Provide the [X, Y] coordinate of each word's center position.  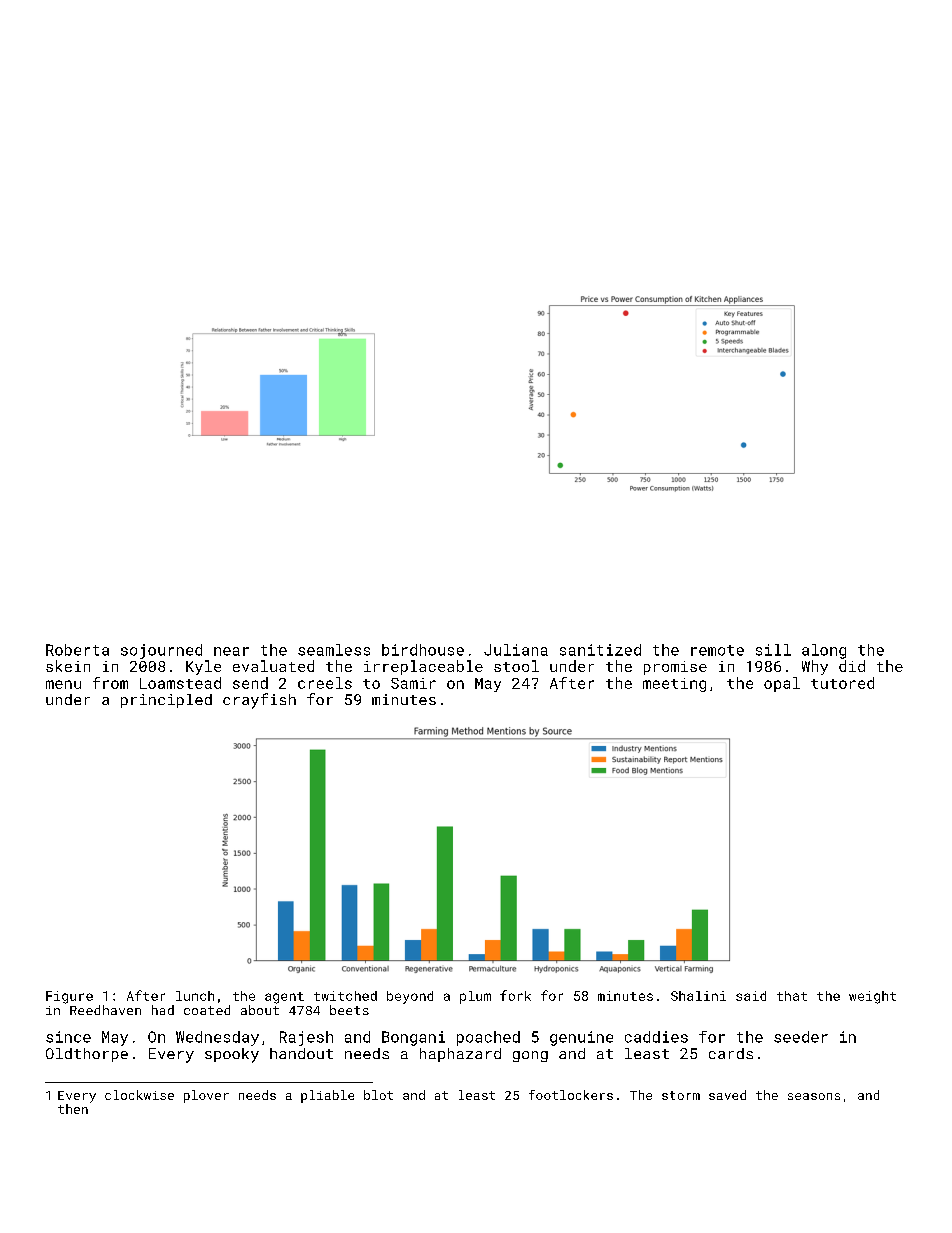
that [792, 996]
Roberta [77, 650]
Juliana [516, 650]
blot [378, 1095]
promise [675, 668]
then [73, 1109]
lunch [195, 996]
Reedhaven [105, 1010]
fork [515, 995]
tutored [842, 683]
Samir [413, 683]
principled [166, 701]
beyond [410, 997]
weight [872, 997]
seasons [814, 1096]
